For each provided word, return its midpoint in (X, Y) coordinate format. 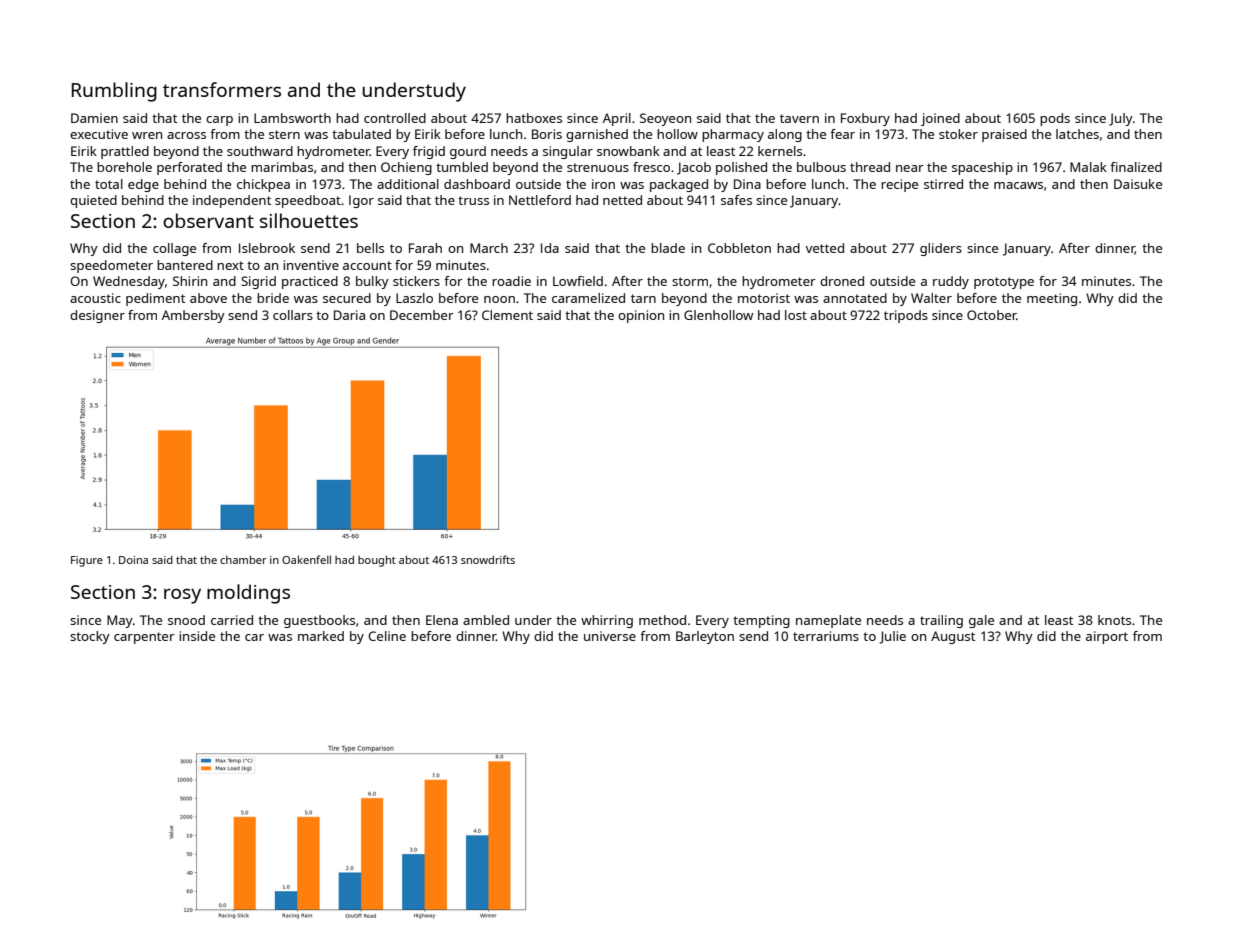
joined (940, 119)
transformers (222, 89)
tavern (799, 118)
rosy (182, 596)
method (662, 620)
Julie (892, 637)
